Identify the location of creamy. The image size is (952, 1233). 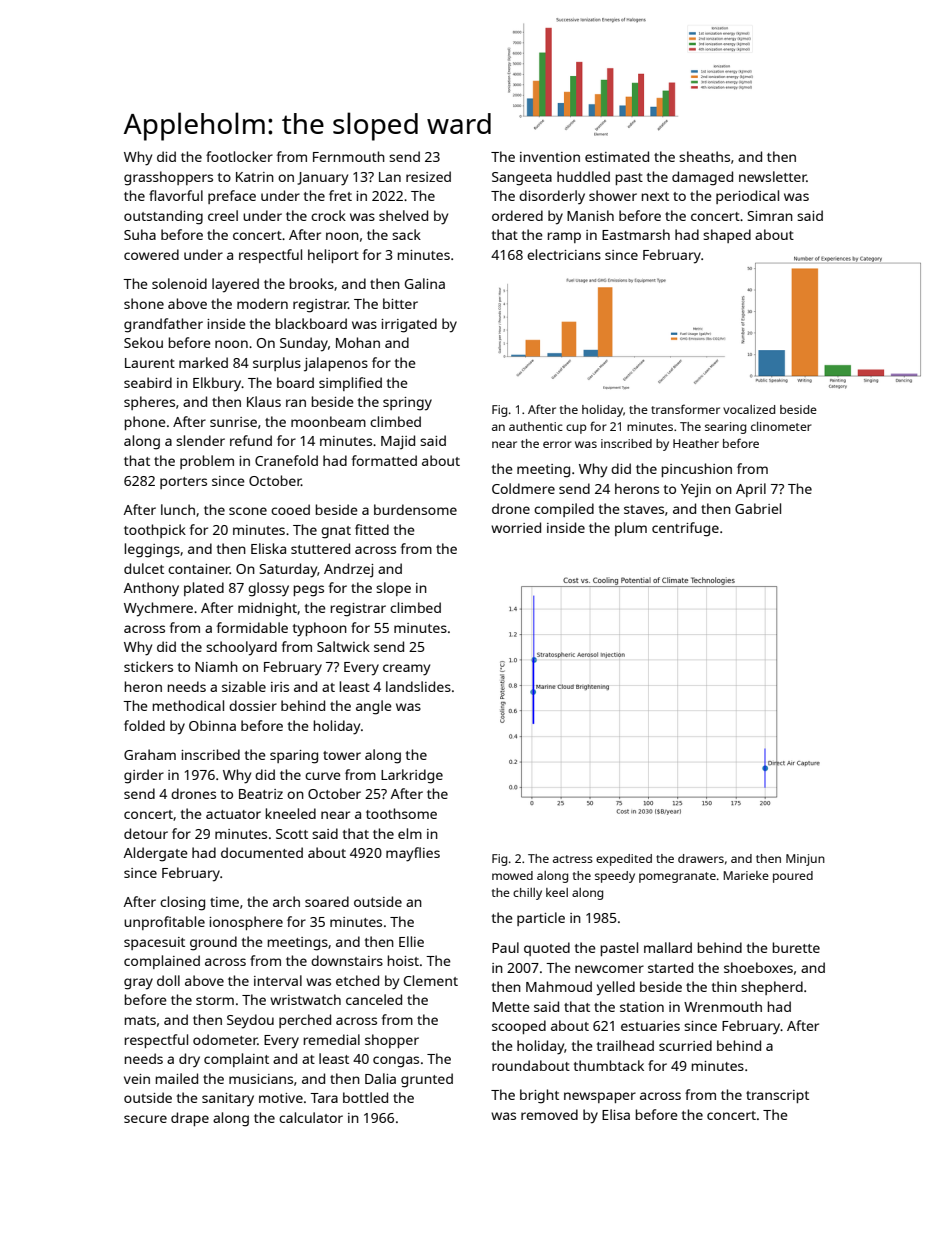
(406, 670).
